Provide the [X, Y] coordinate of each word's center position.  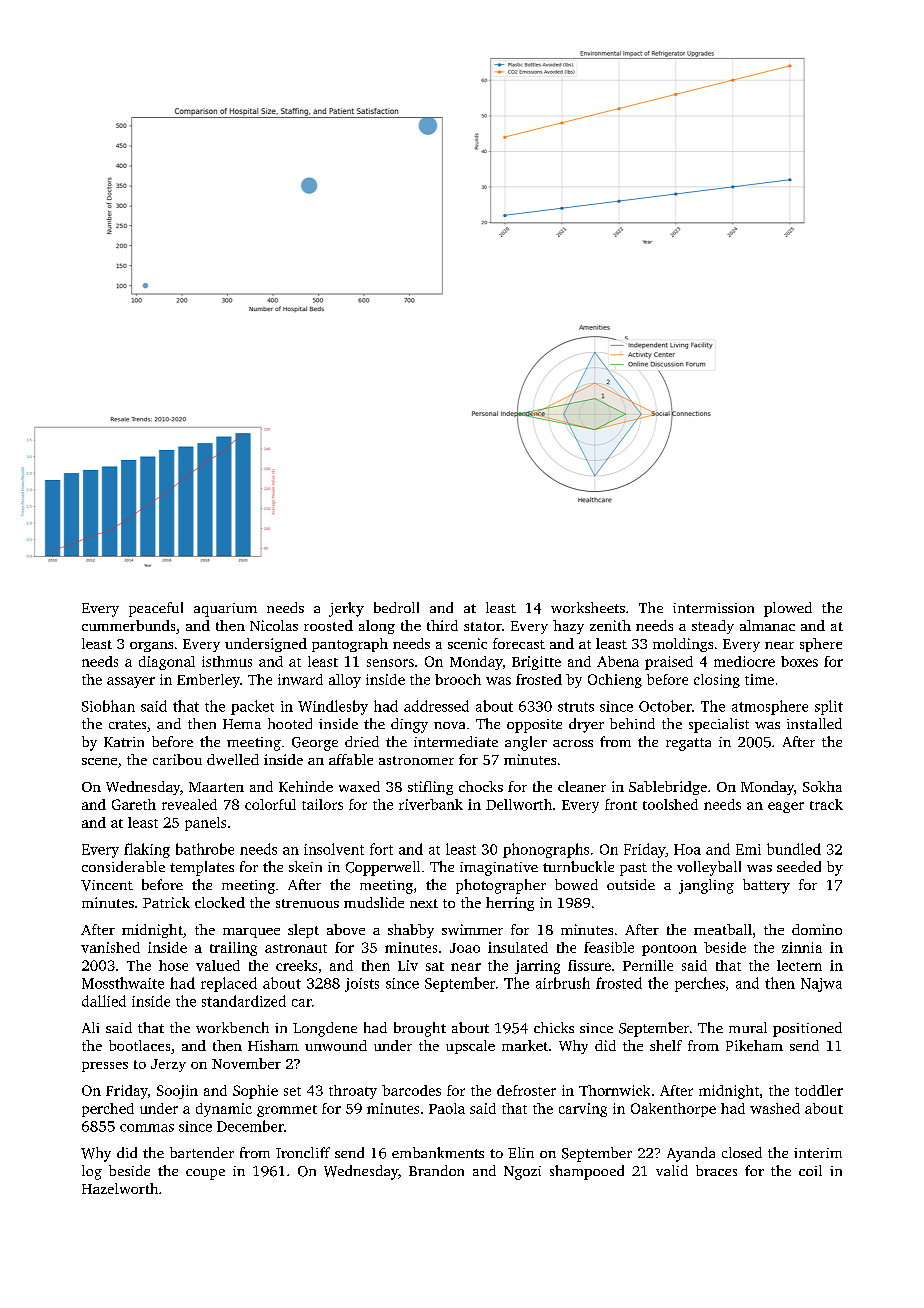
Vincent [107, 885]
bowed [576, 884]
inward [300, 679]
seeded [799, 866]
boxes [799, 661]
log [92, 1172]
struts [576, 707]
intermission [713, 608]
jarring [537, 967]
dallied [104, 1001]
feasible [609, 947]
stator [483, 626]
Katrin [124, 742]
